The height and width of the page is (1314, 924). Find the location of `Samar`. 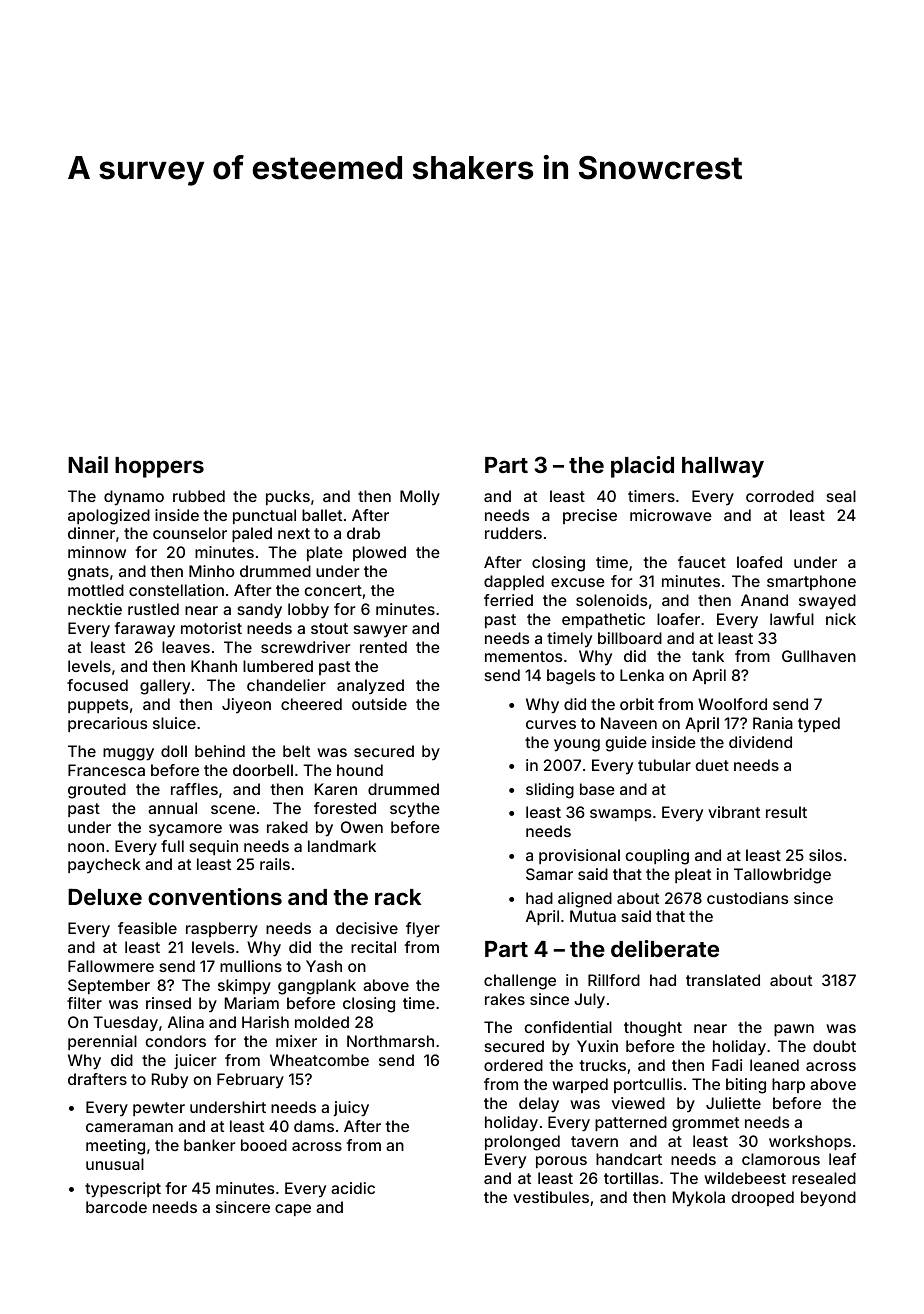

Samar is located at coordinates (549, 874).
